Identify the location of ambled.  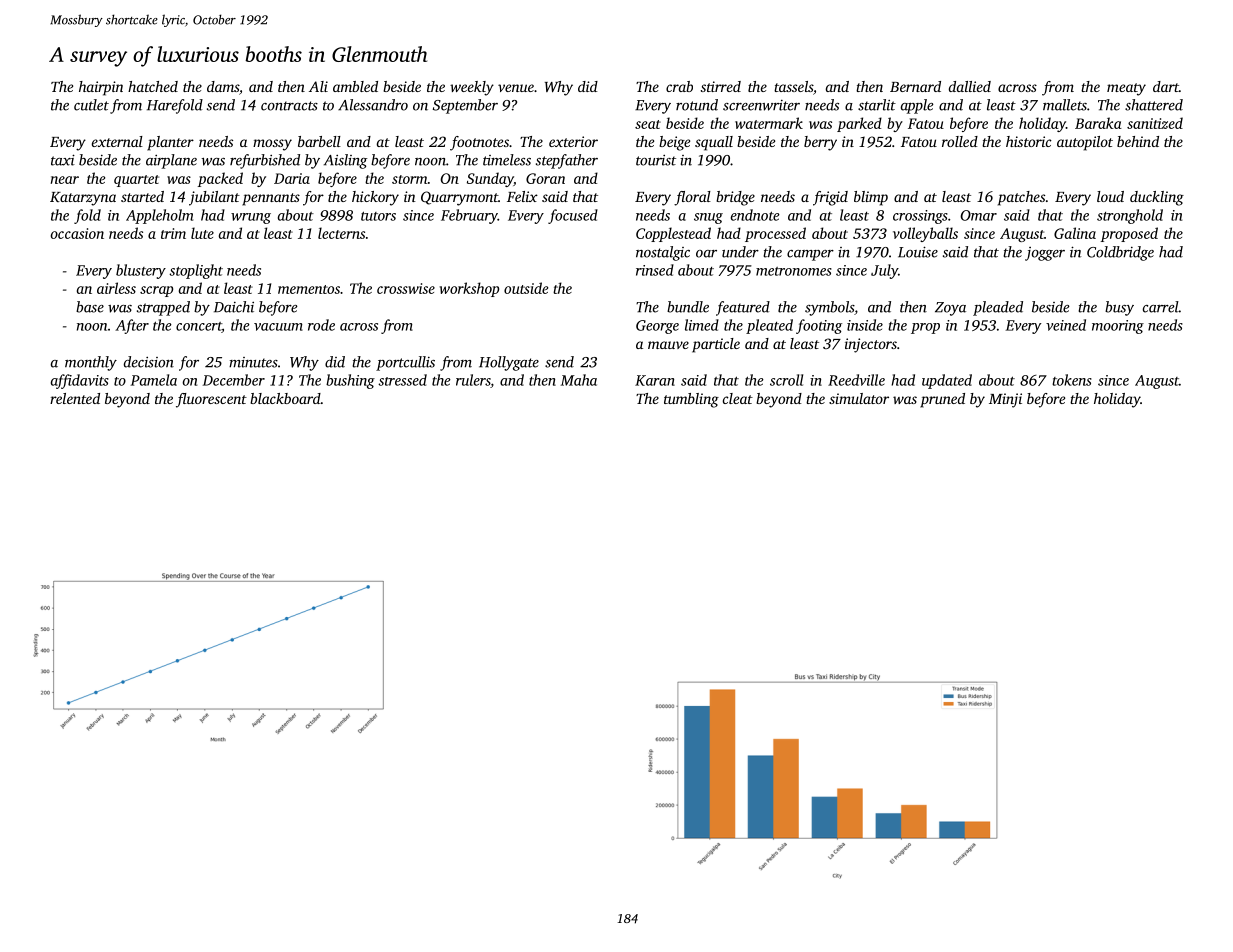
(355, 86).
